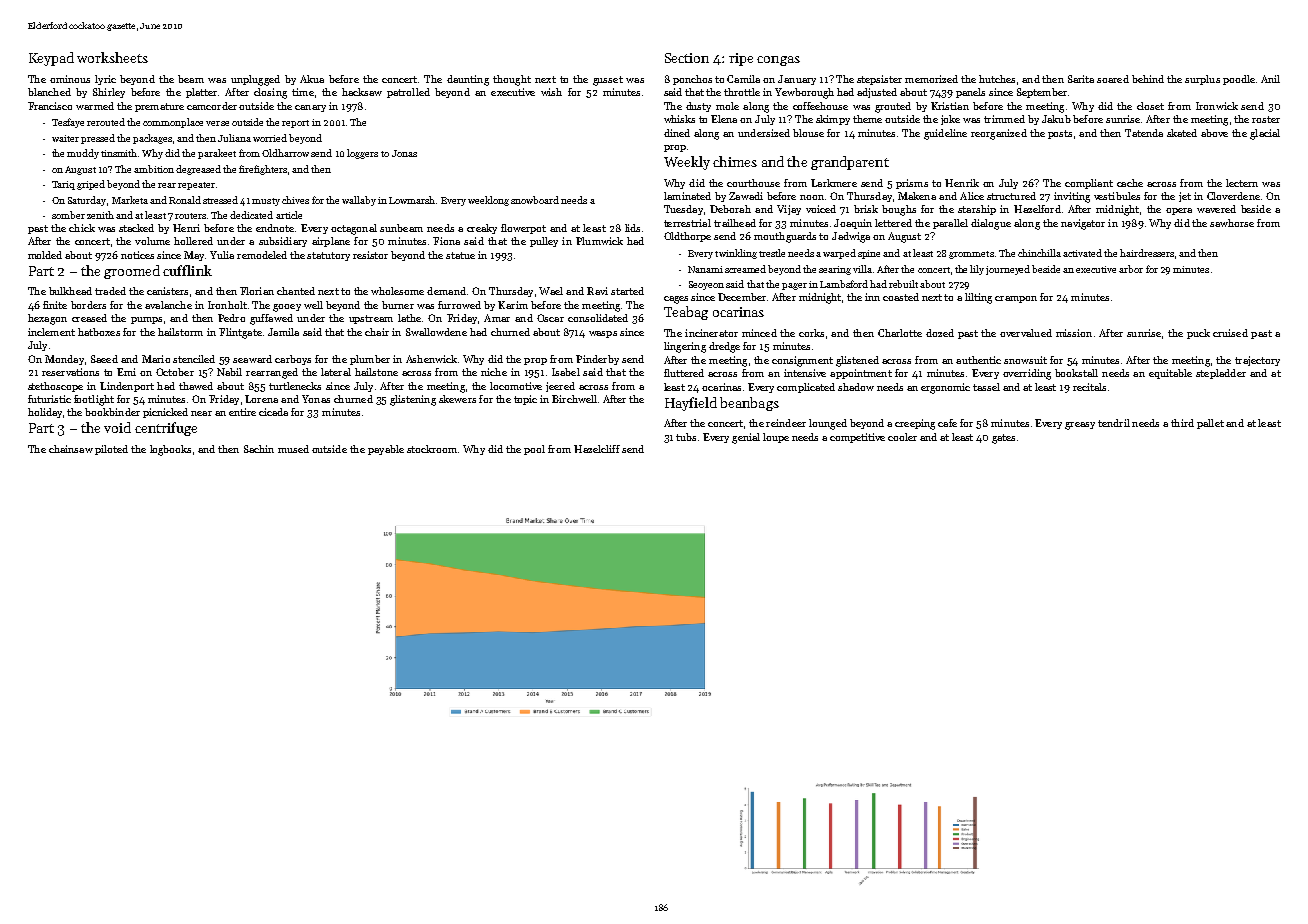  Describe the element at coordinates (851, 237) in the page. I see `Jadwiga` at that location.
